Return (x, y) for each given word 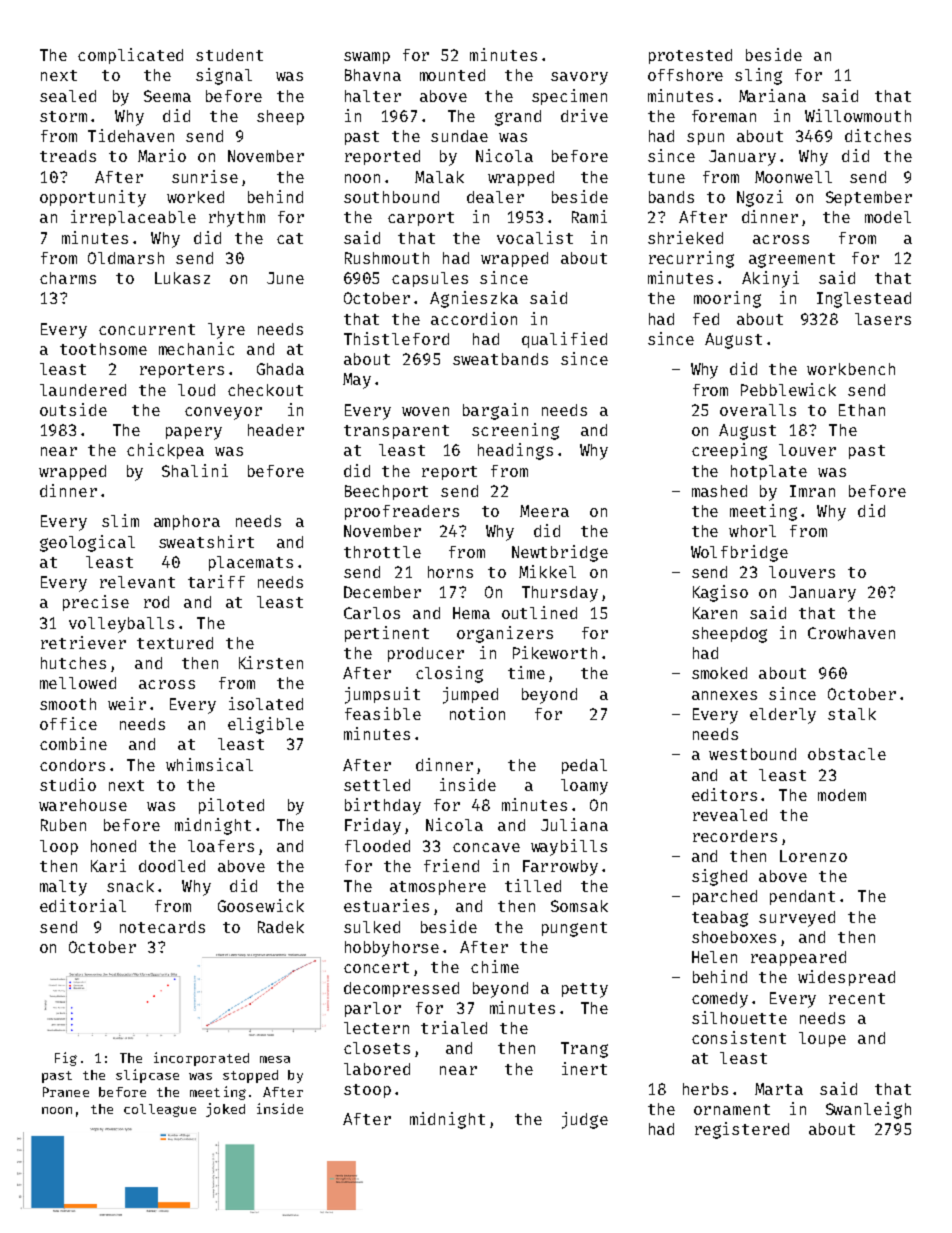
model (888, 217)
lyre (226, 331)
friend (451, 865)
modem (842, 795)
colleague (160, 1110)
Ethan (862, 410)
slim (120, 520)
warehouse (83, 805)
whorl (752, 531)
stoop (367, 1091)
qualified (564, 340)
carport (421, 219)
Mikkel (547, 571)
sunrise (205, 176)
